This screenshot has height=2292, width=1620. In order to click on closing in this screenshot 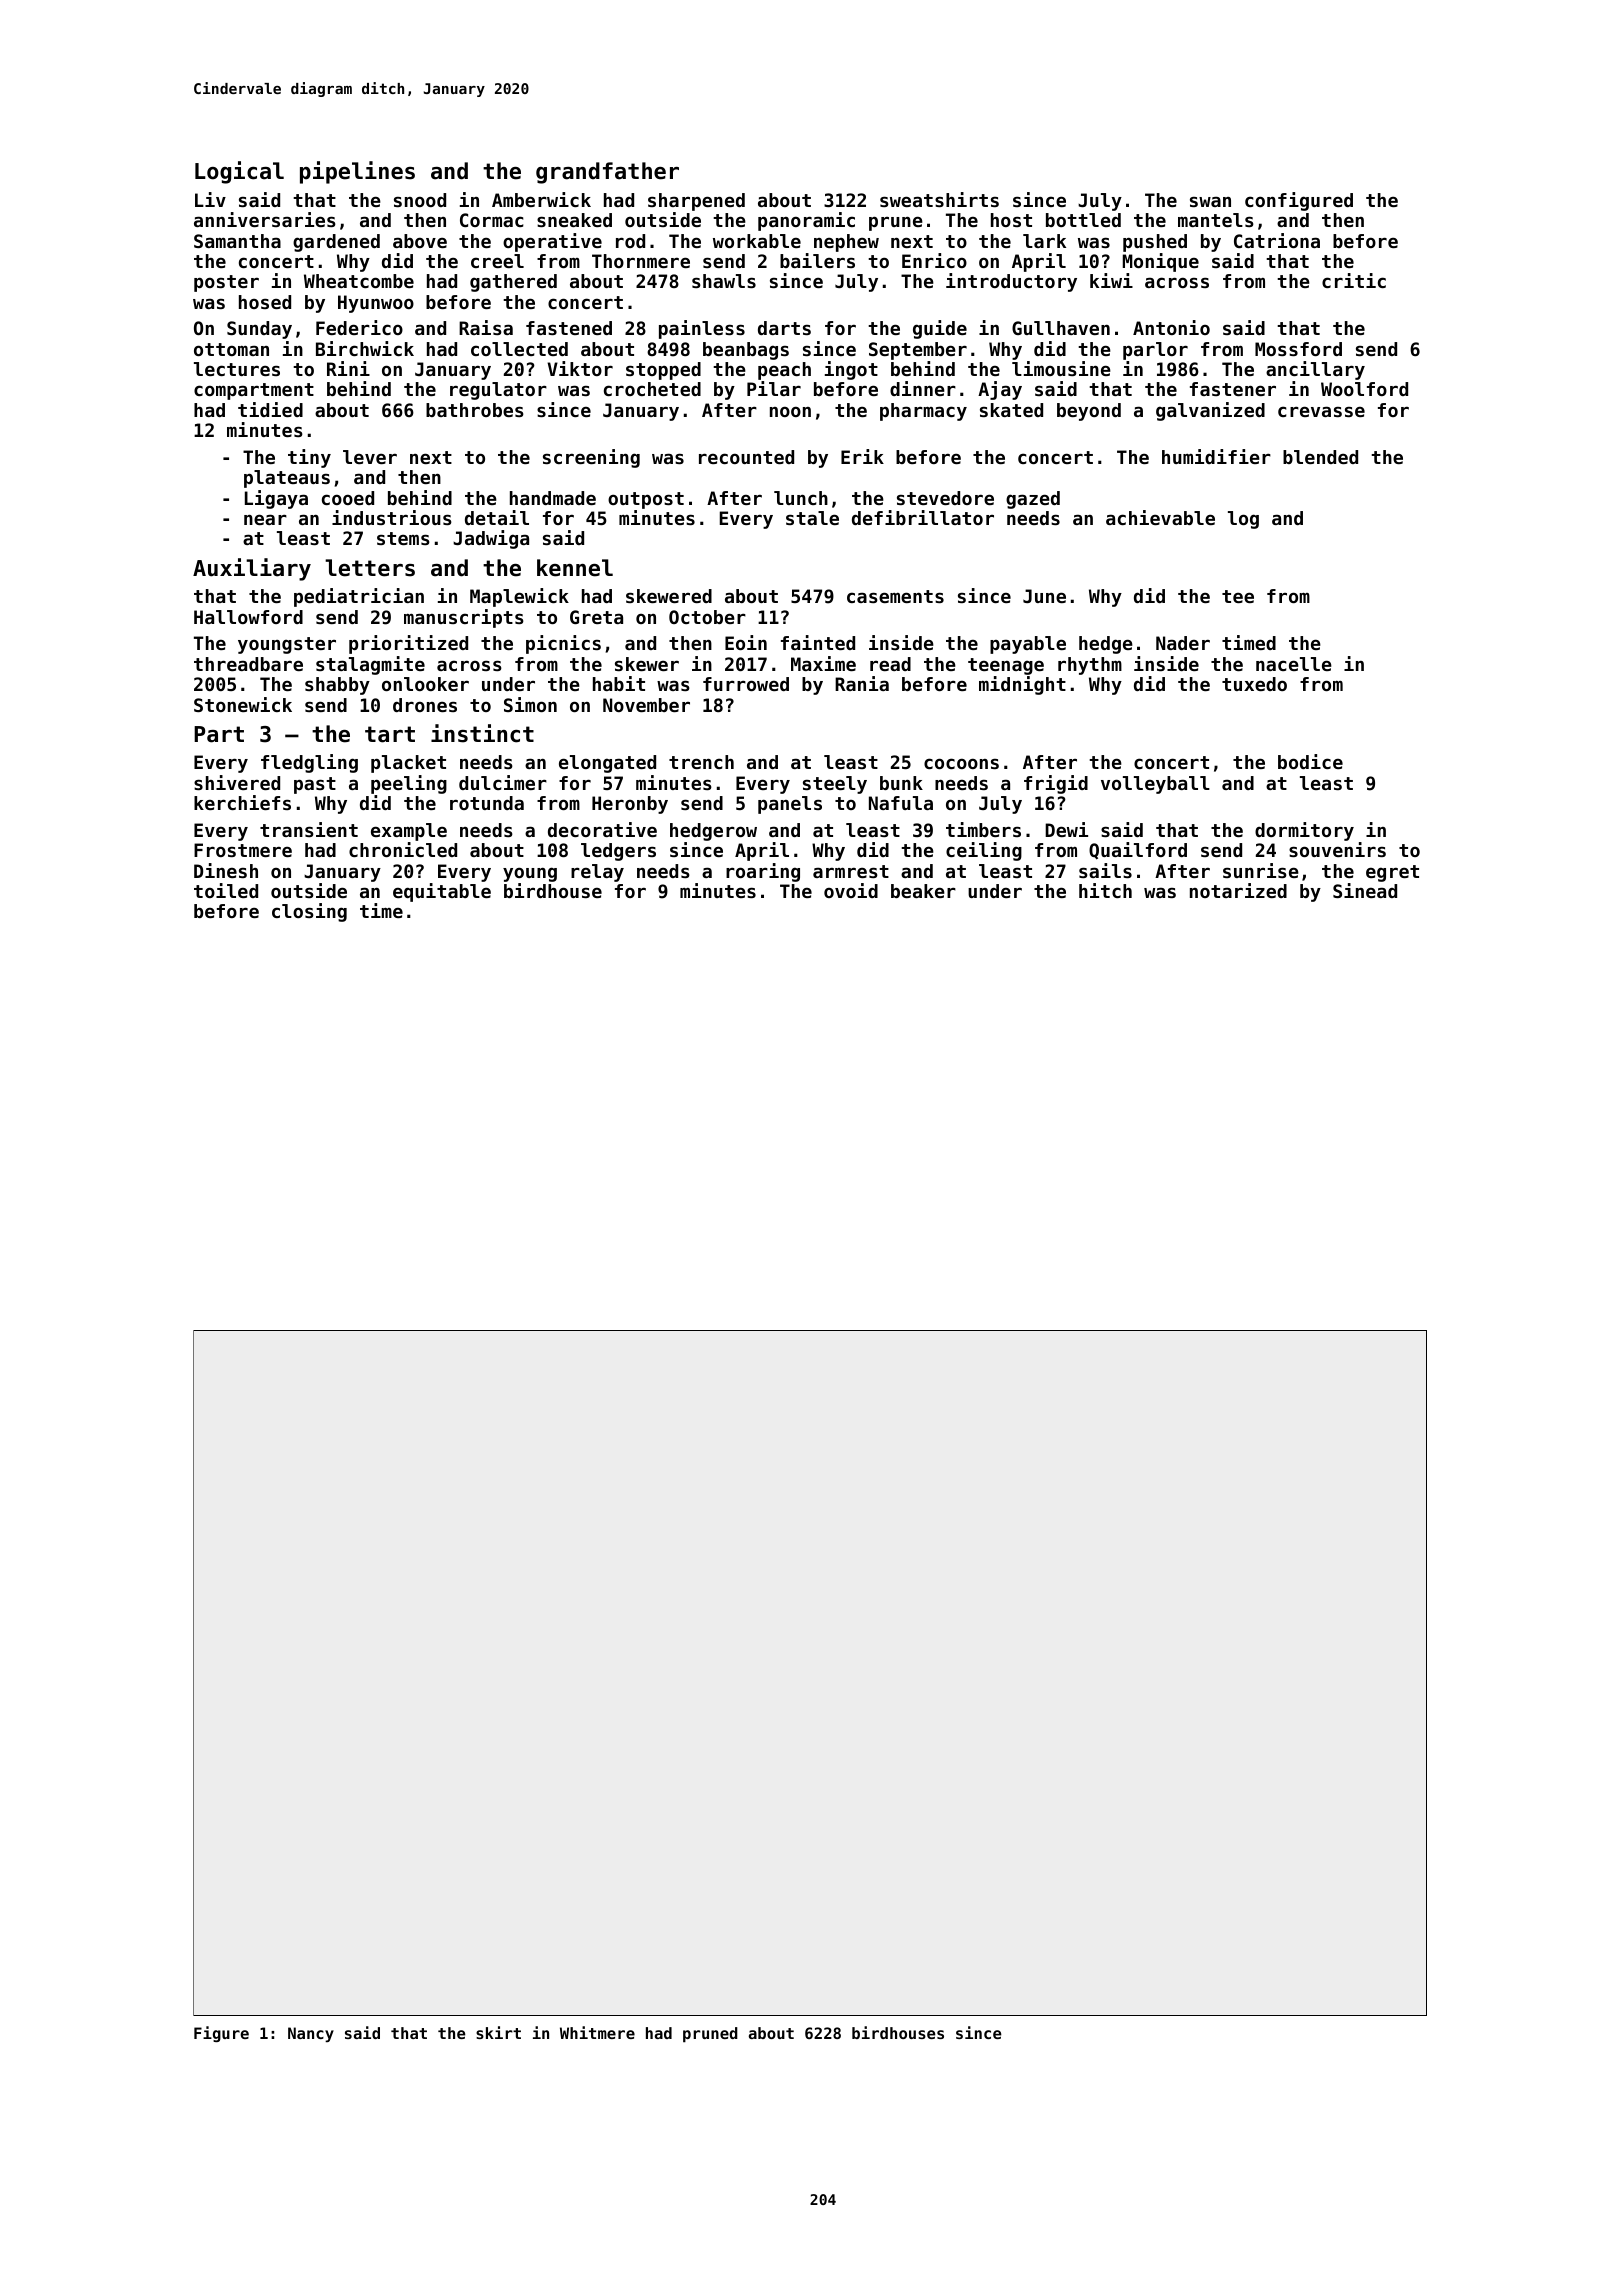, I will do `click(309, 912)`.
